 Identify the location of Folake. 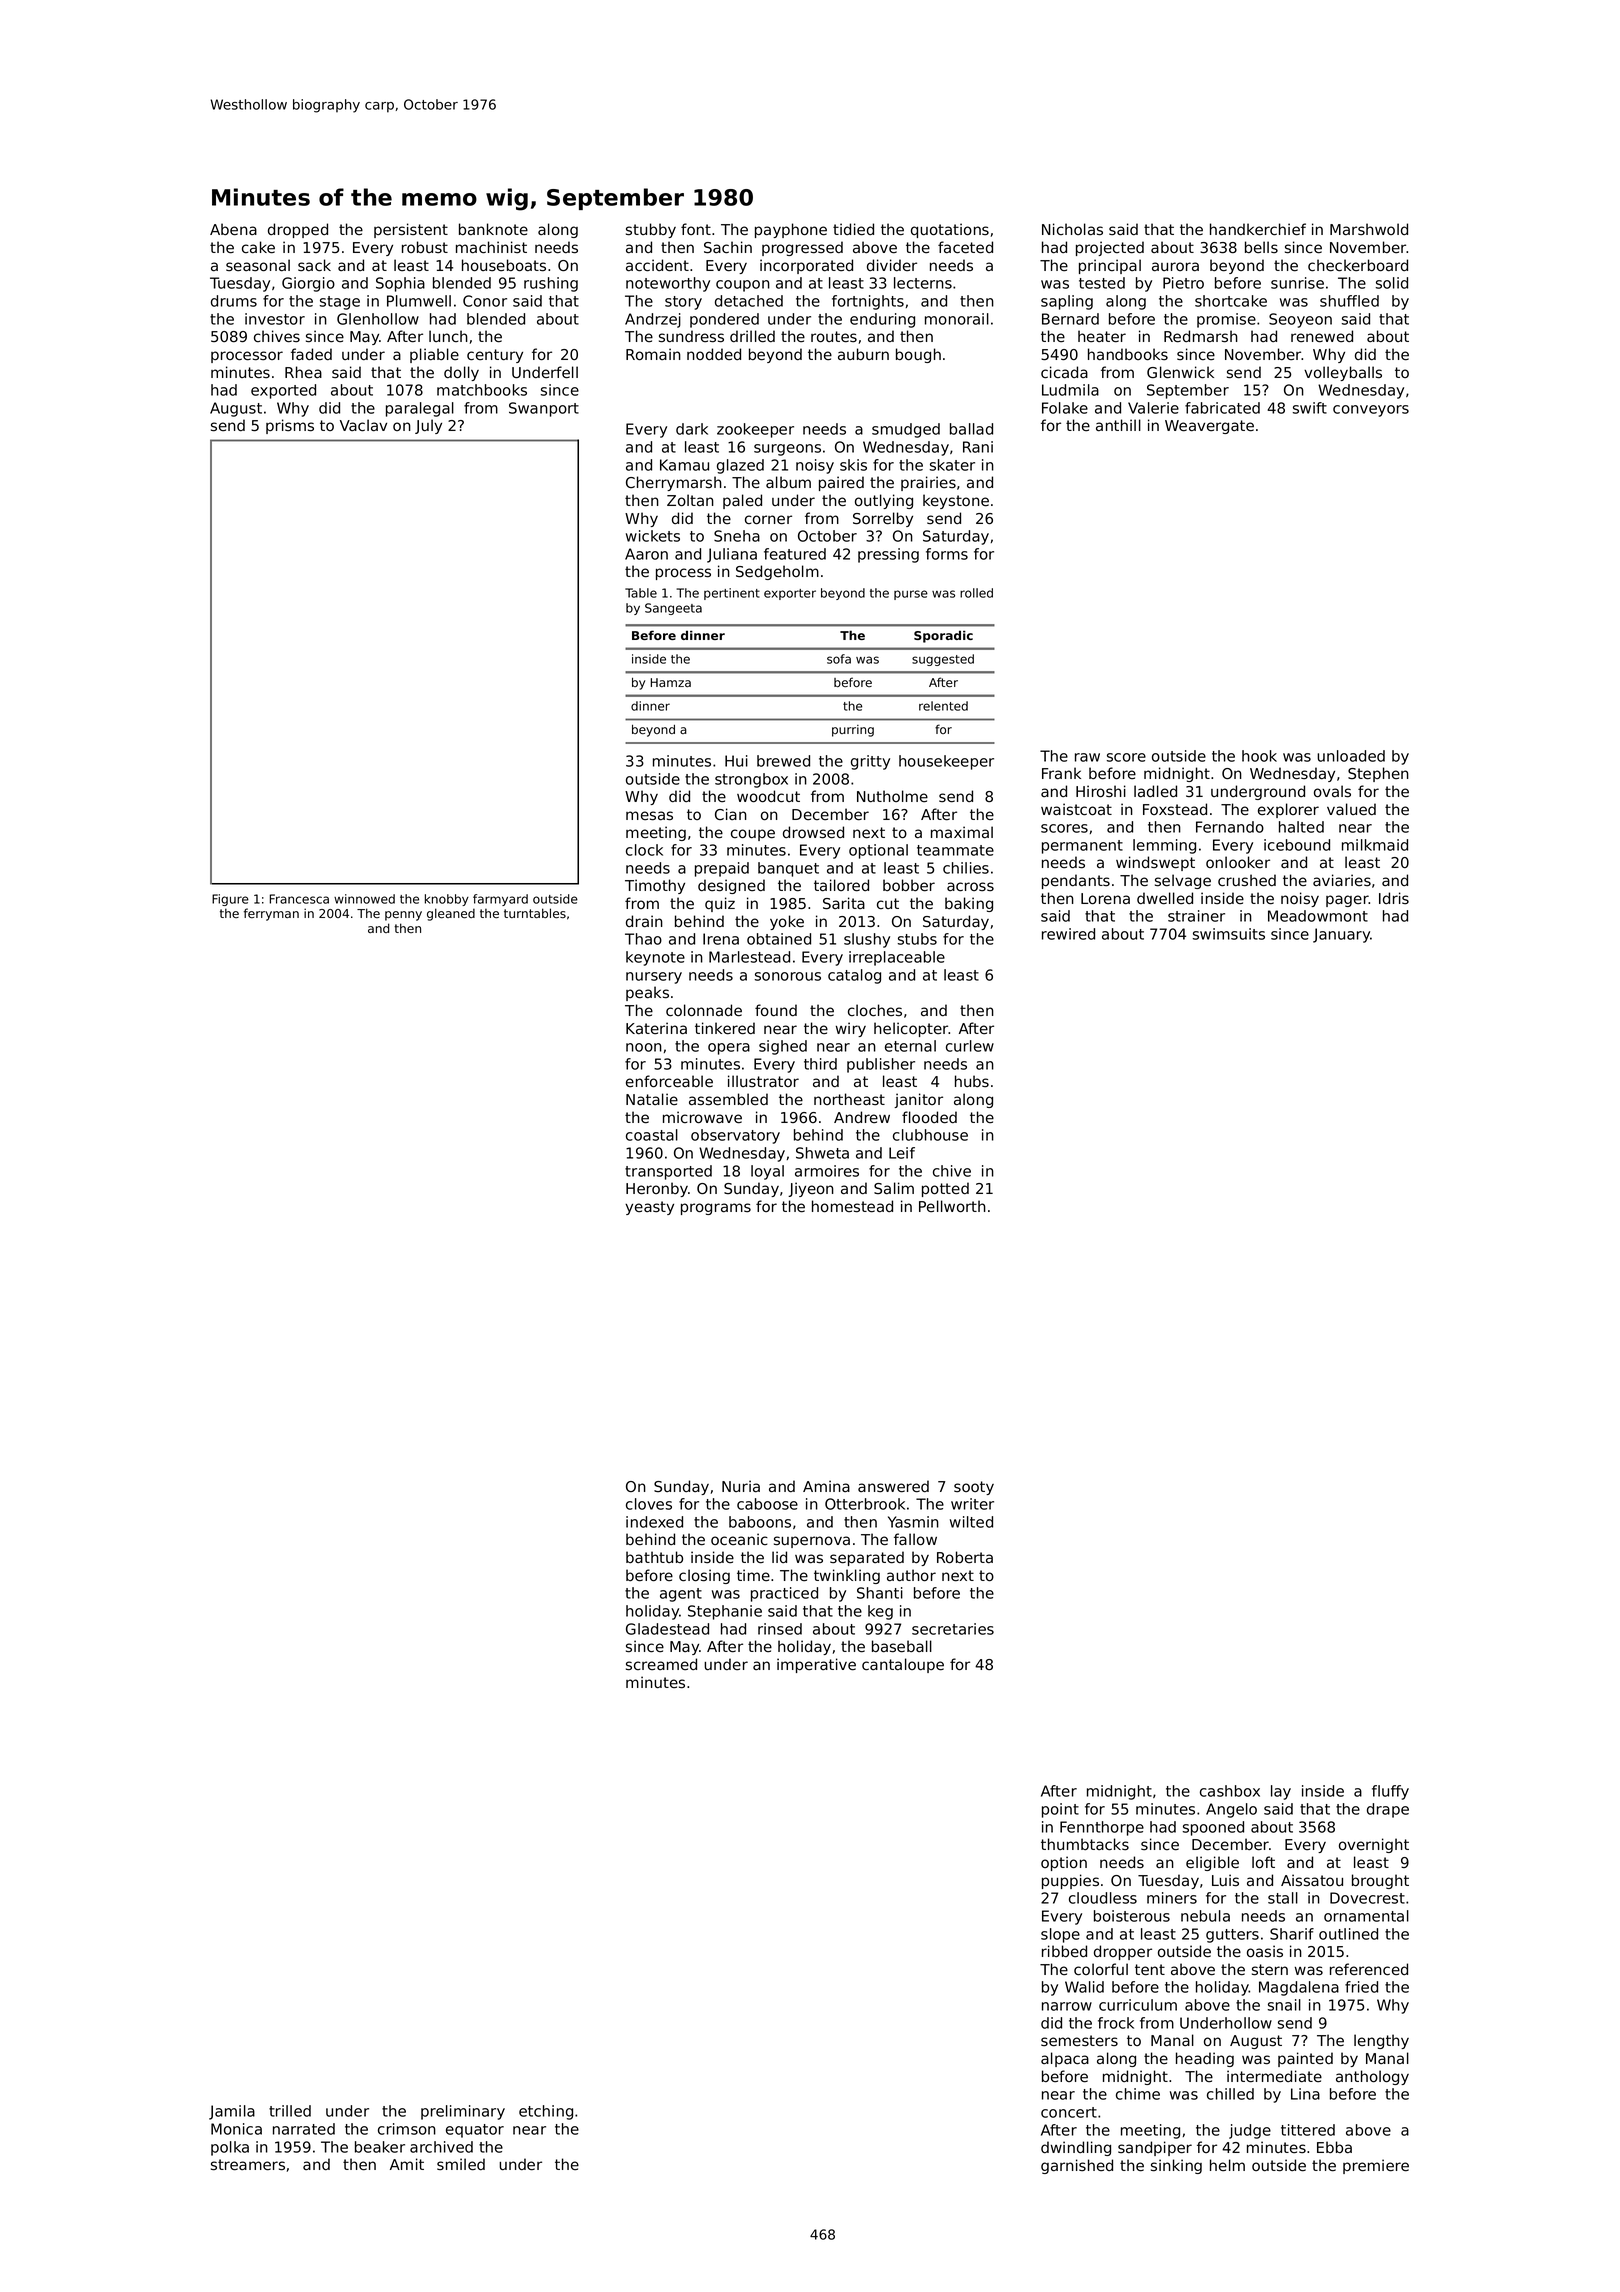
(1065, 408).
